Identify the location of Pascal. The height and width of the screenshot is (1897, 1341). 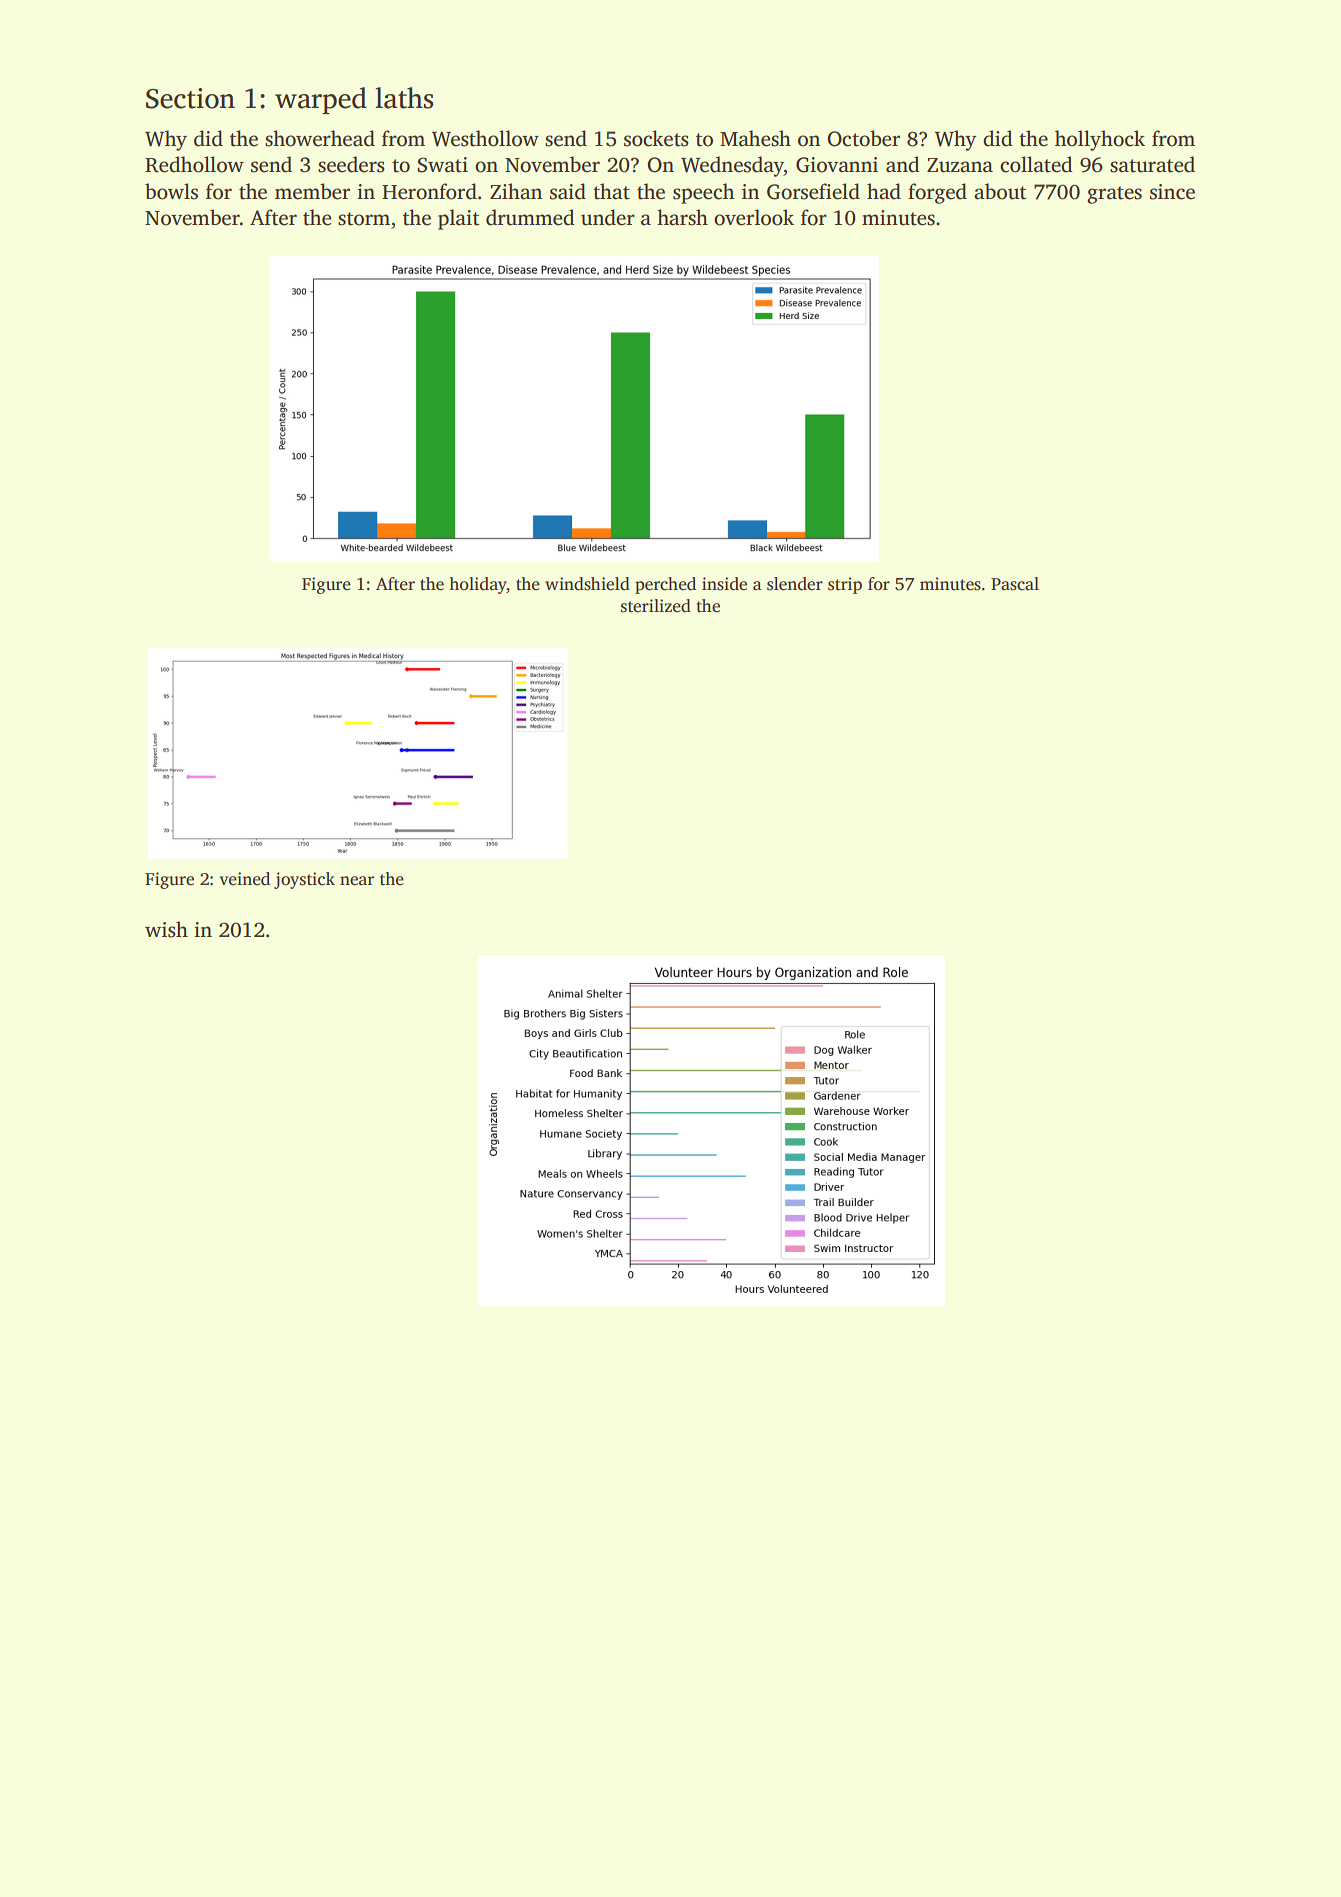
(1015, 584).
